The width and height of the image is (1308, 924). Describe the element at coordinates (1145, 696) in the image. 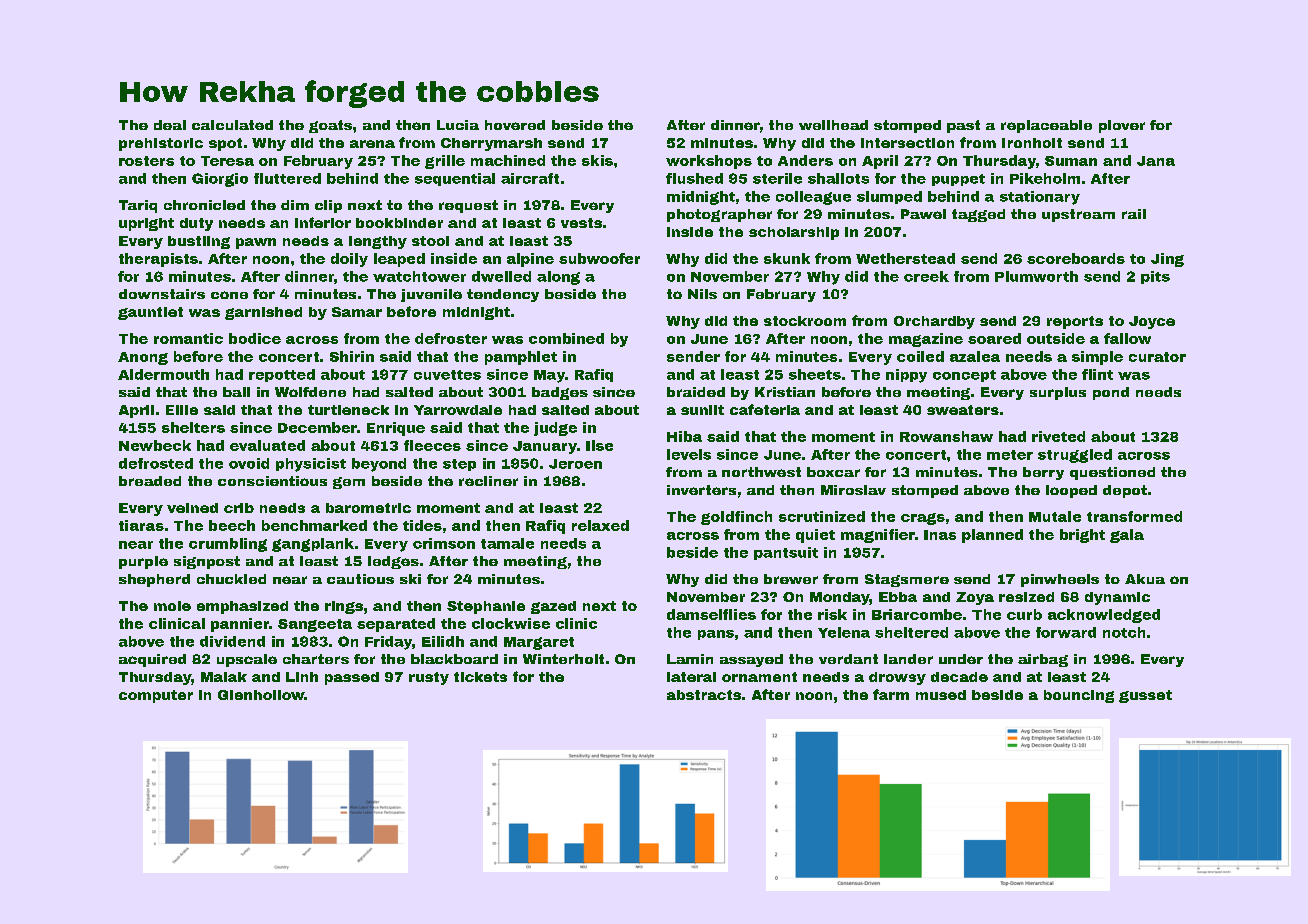

I see `gusset` at that location.
